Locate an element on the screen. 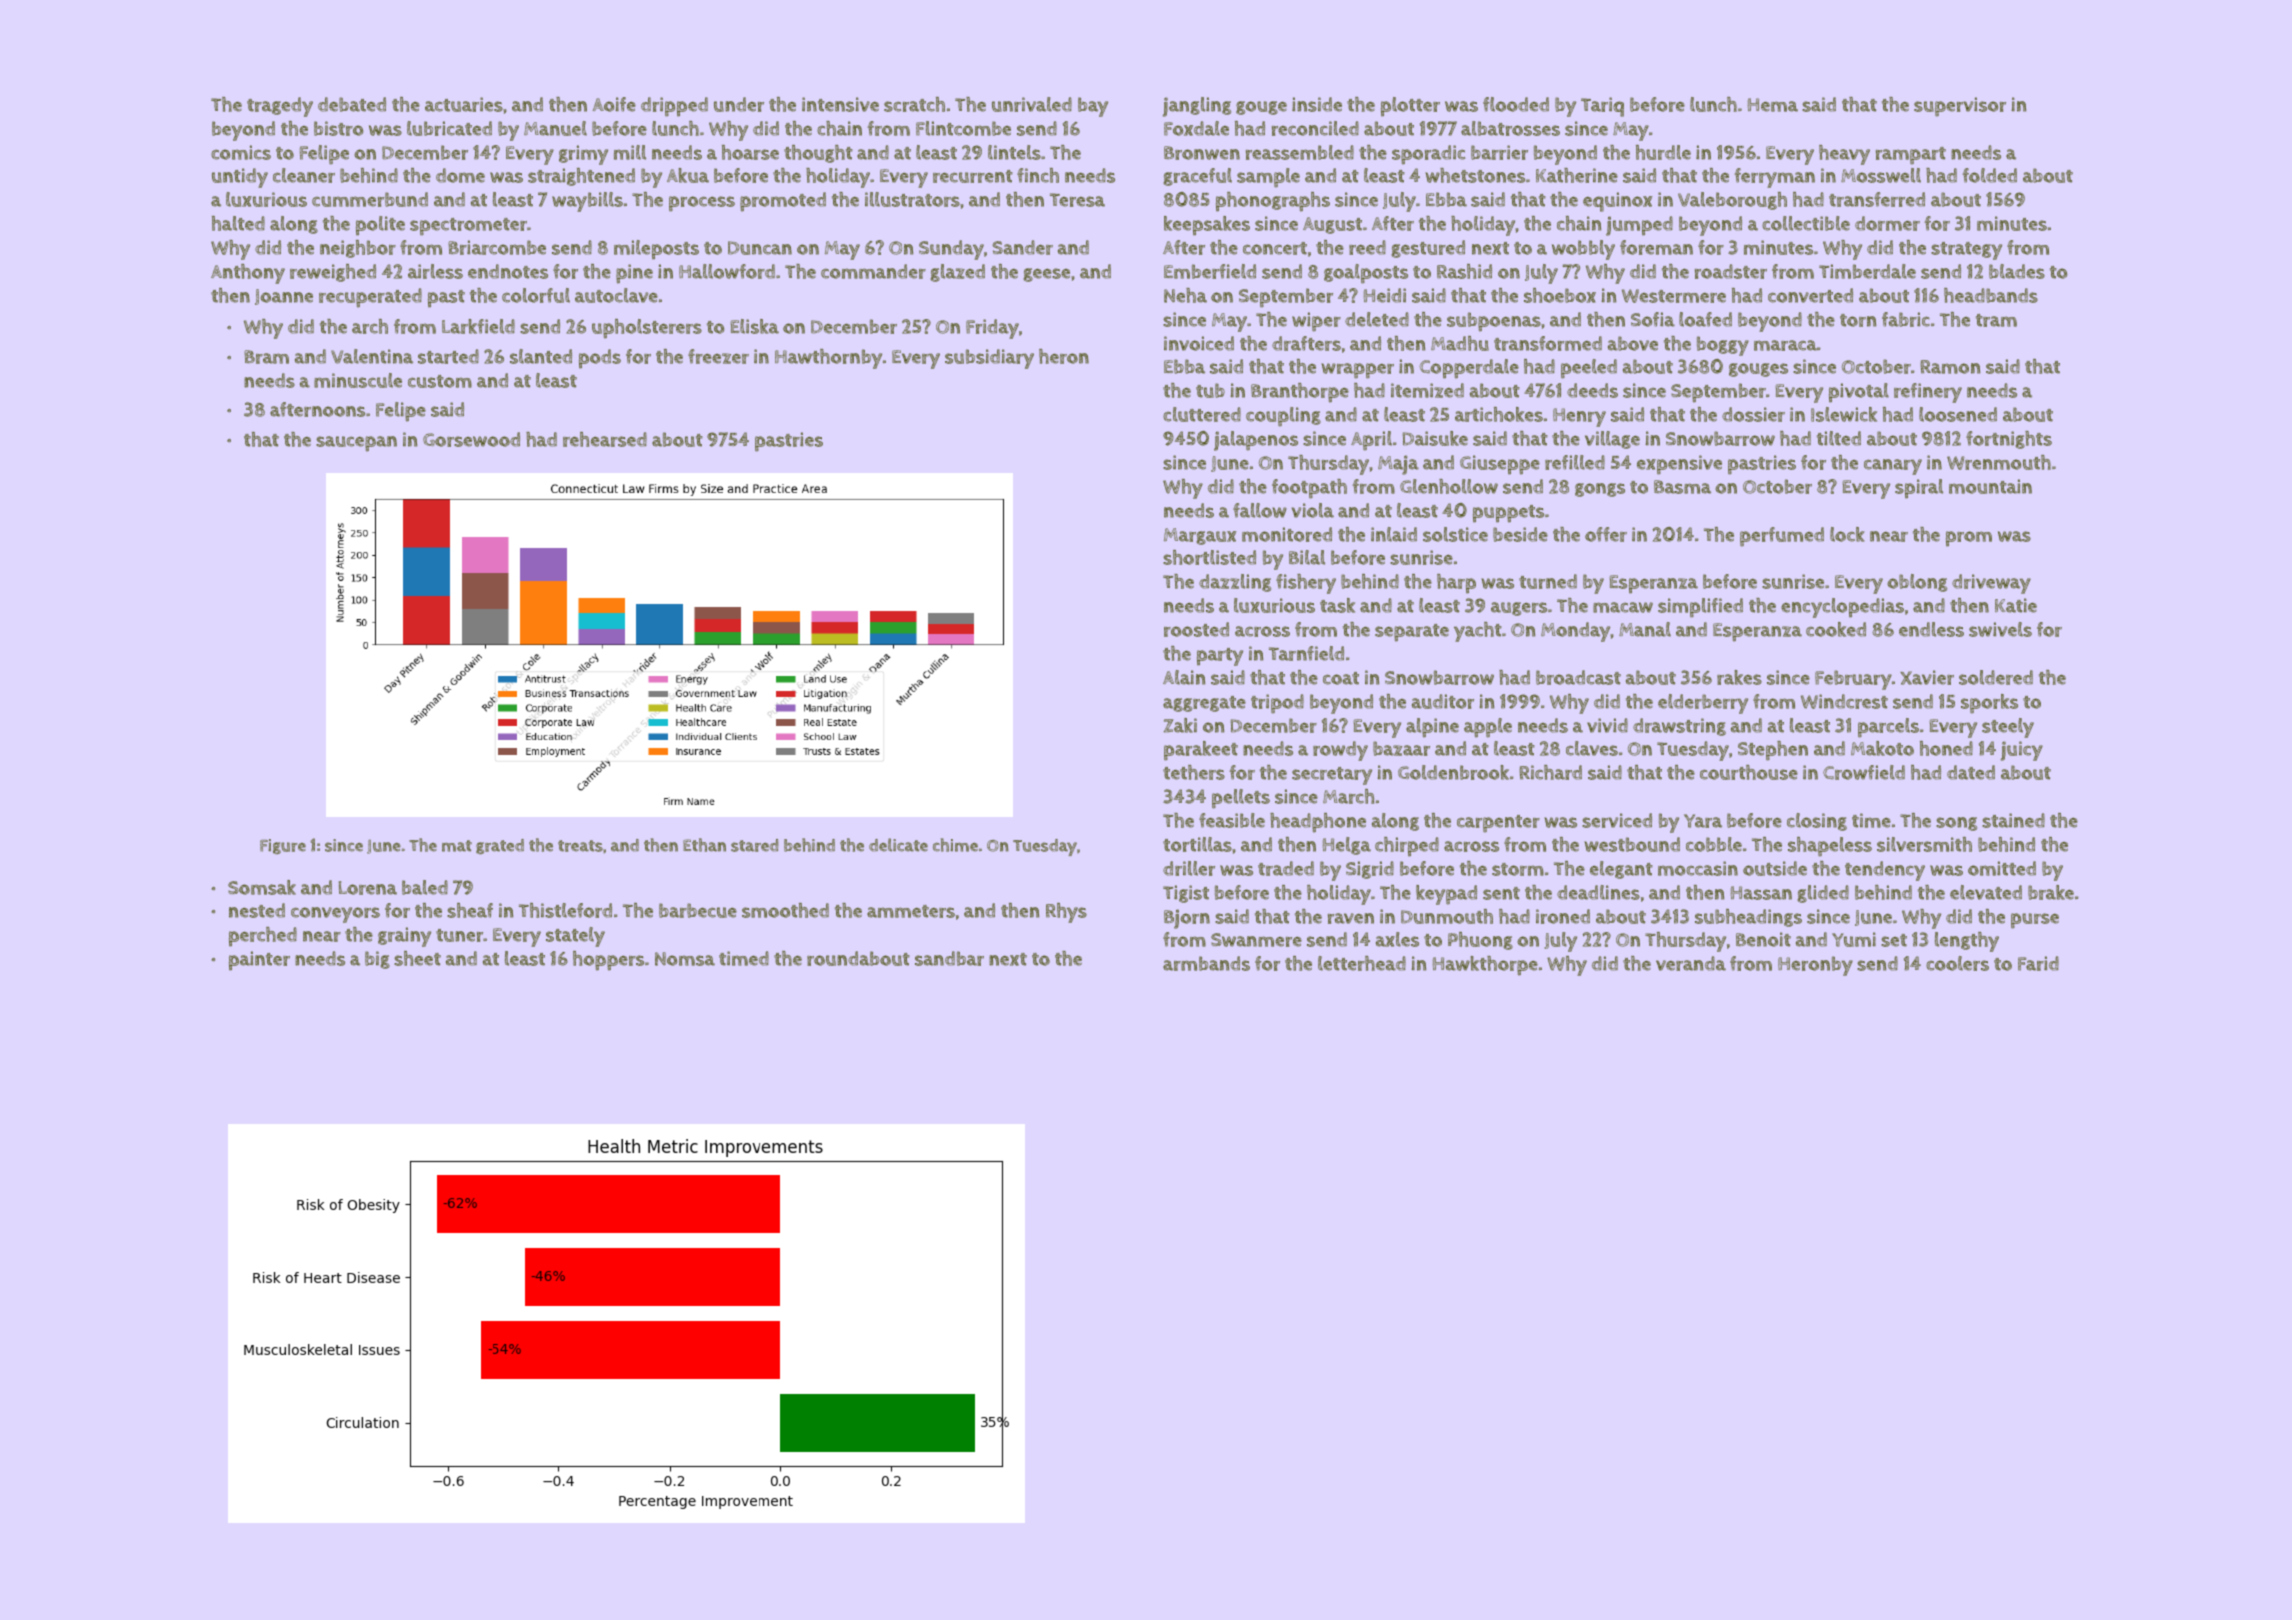 This screenshot has height=1620, width=2292. debated is located at coordinates (352, 104).
